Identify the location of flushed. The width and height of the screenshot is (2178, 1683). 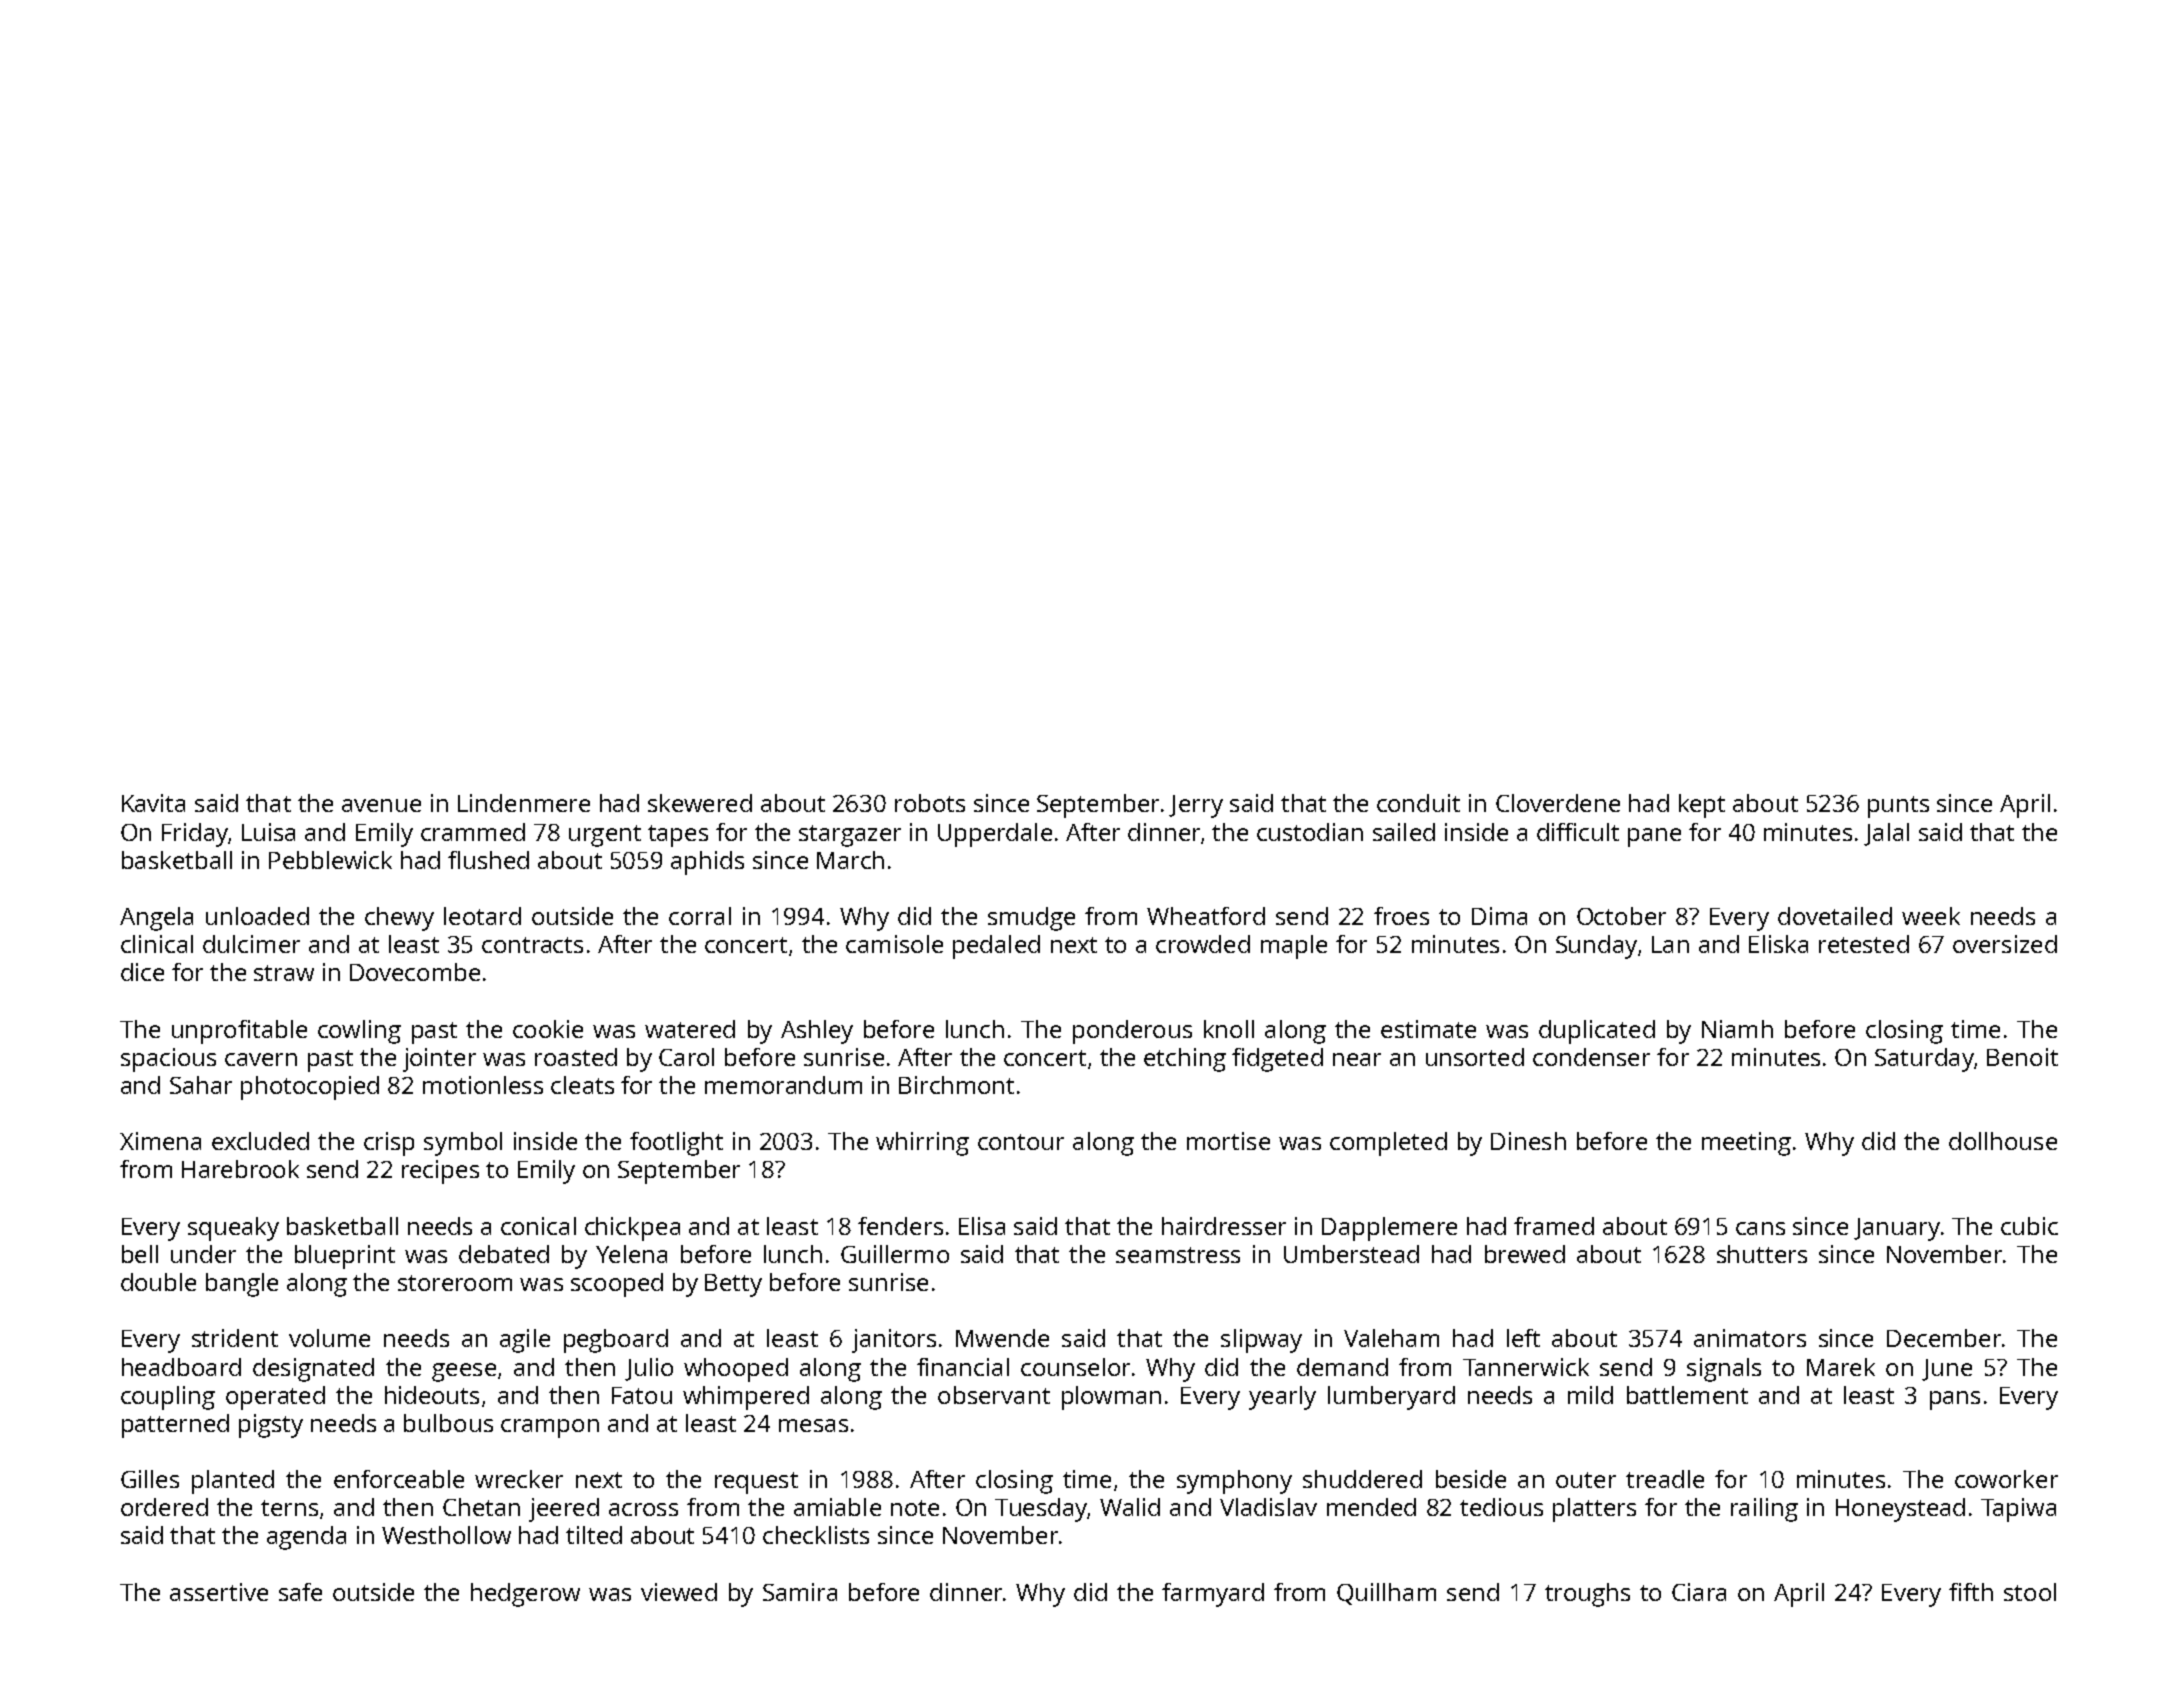
(488, 860).
